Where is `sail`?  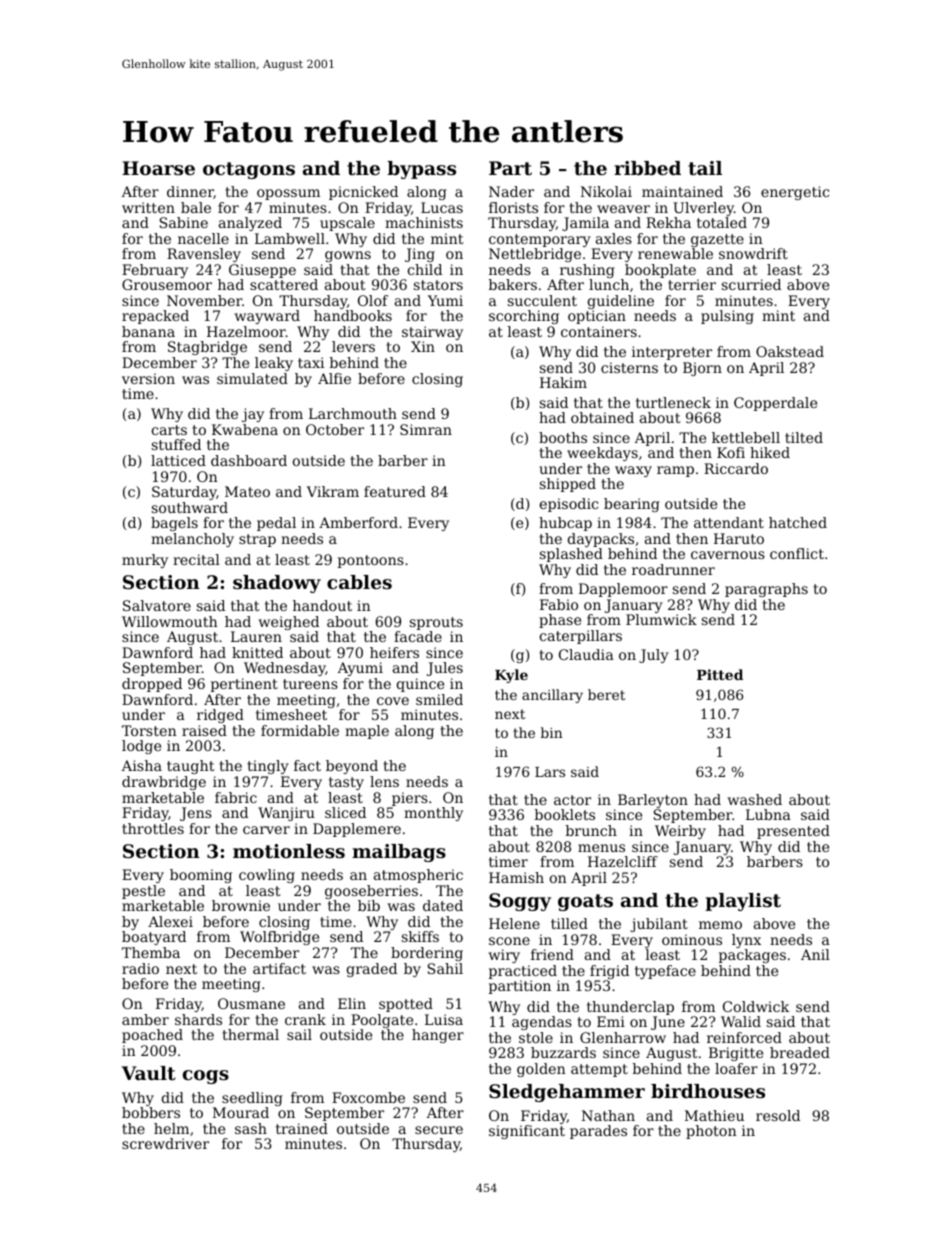 sail is located at coordinates (299, 1034).
